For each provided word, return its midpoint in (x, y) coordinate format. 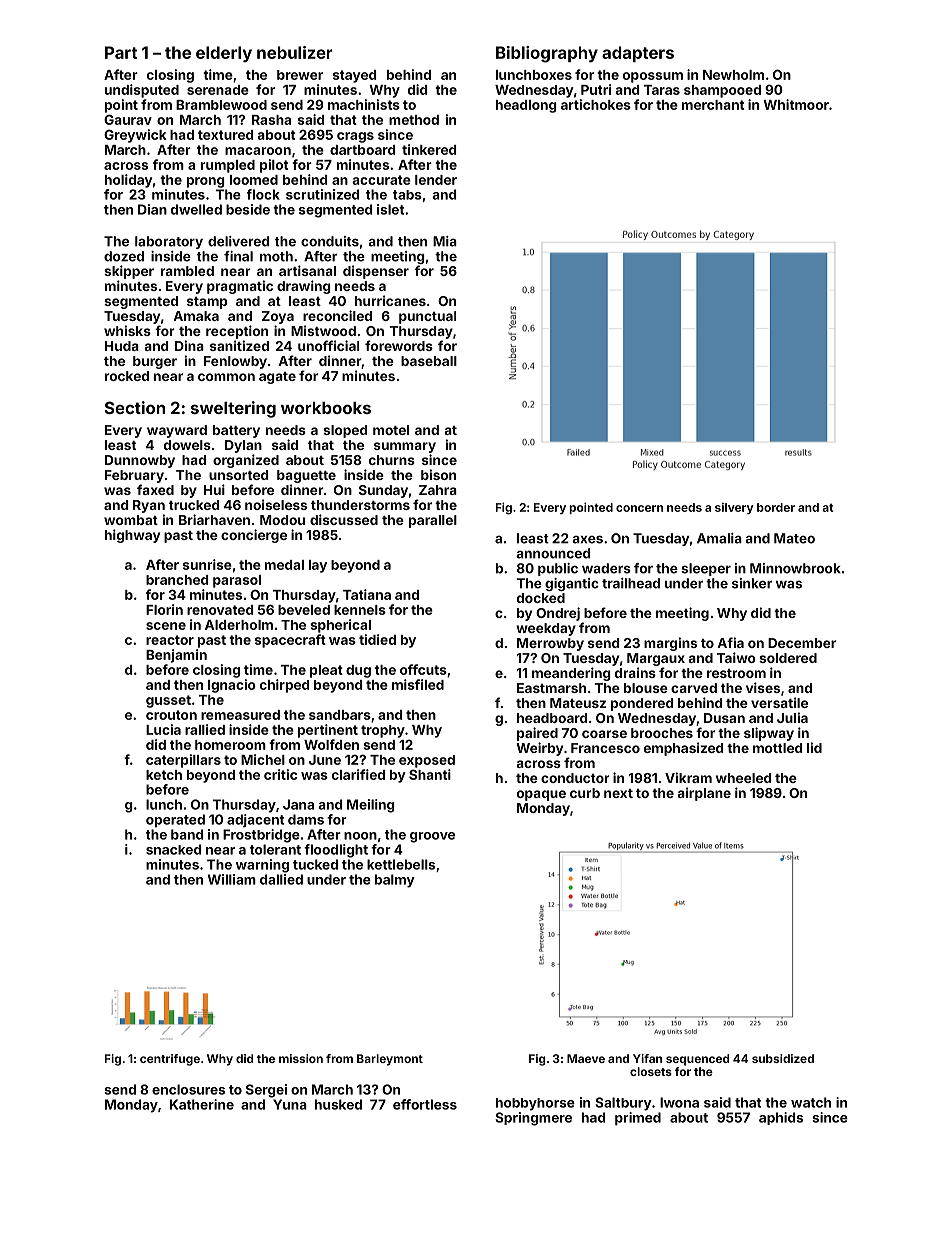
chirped (284, 686)
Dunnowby (140, 461)
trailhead (631, 583)
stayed (354, 76)
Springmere (534, 1119)
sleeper (706, 569)
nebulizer (295, 52)
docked (541, 598)
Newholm (733, 75)
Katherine (202, 1104)
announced (553, 553)
